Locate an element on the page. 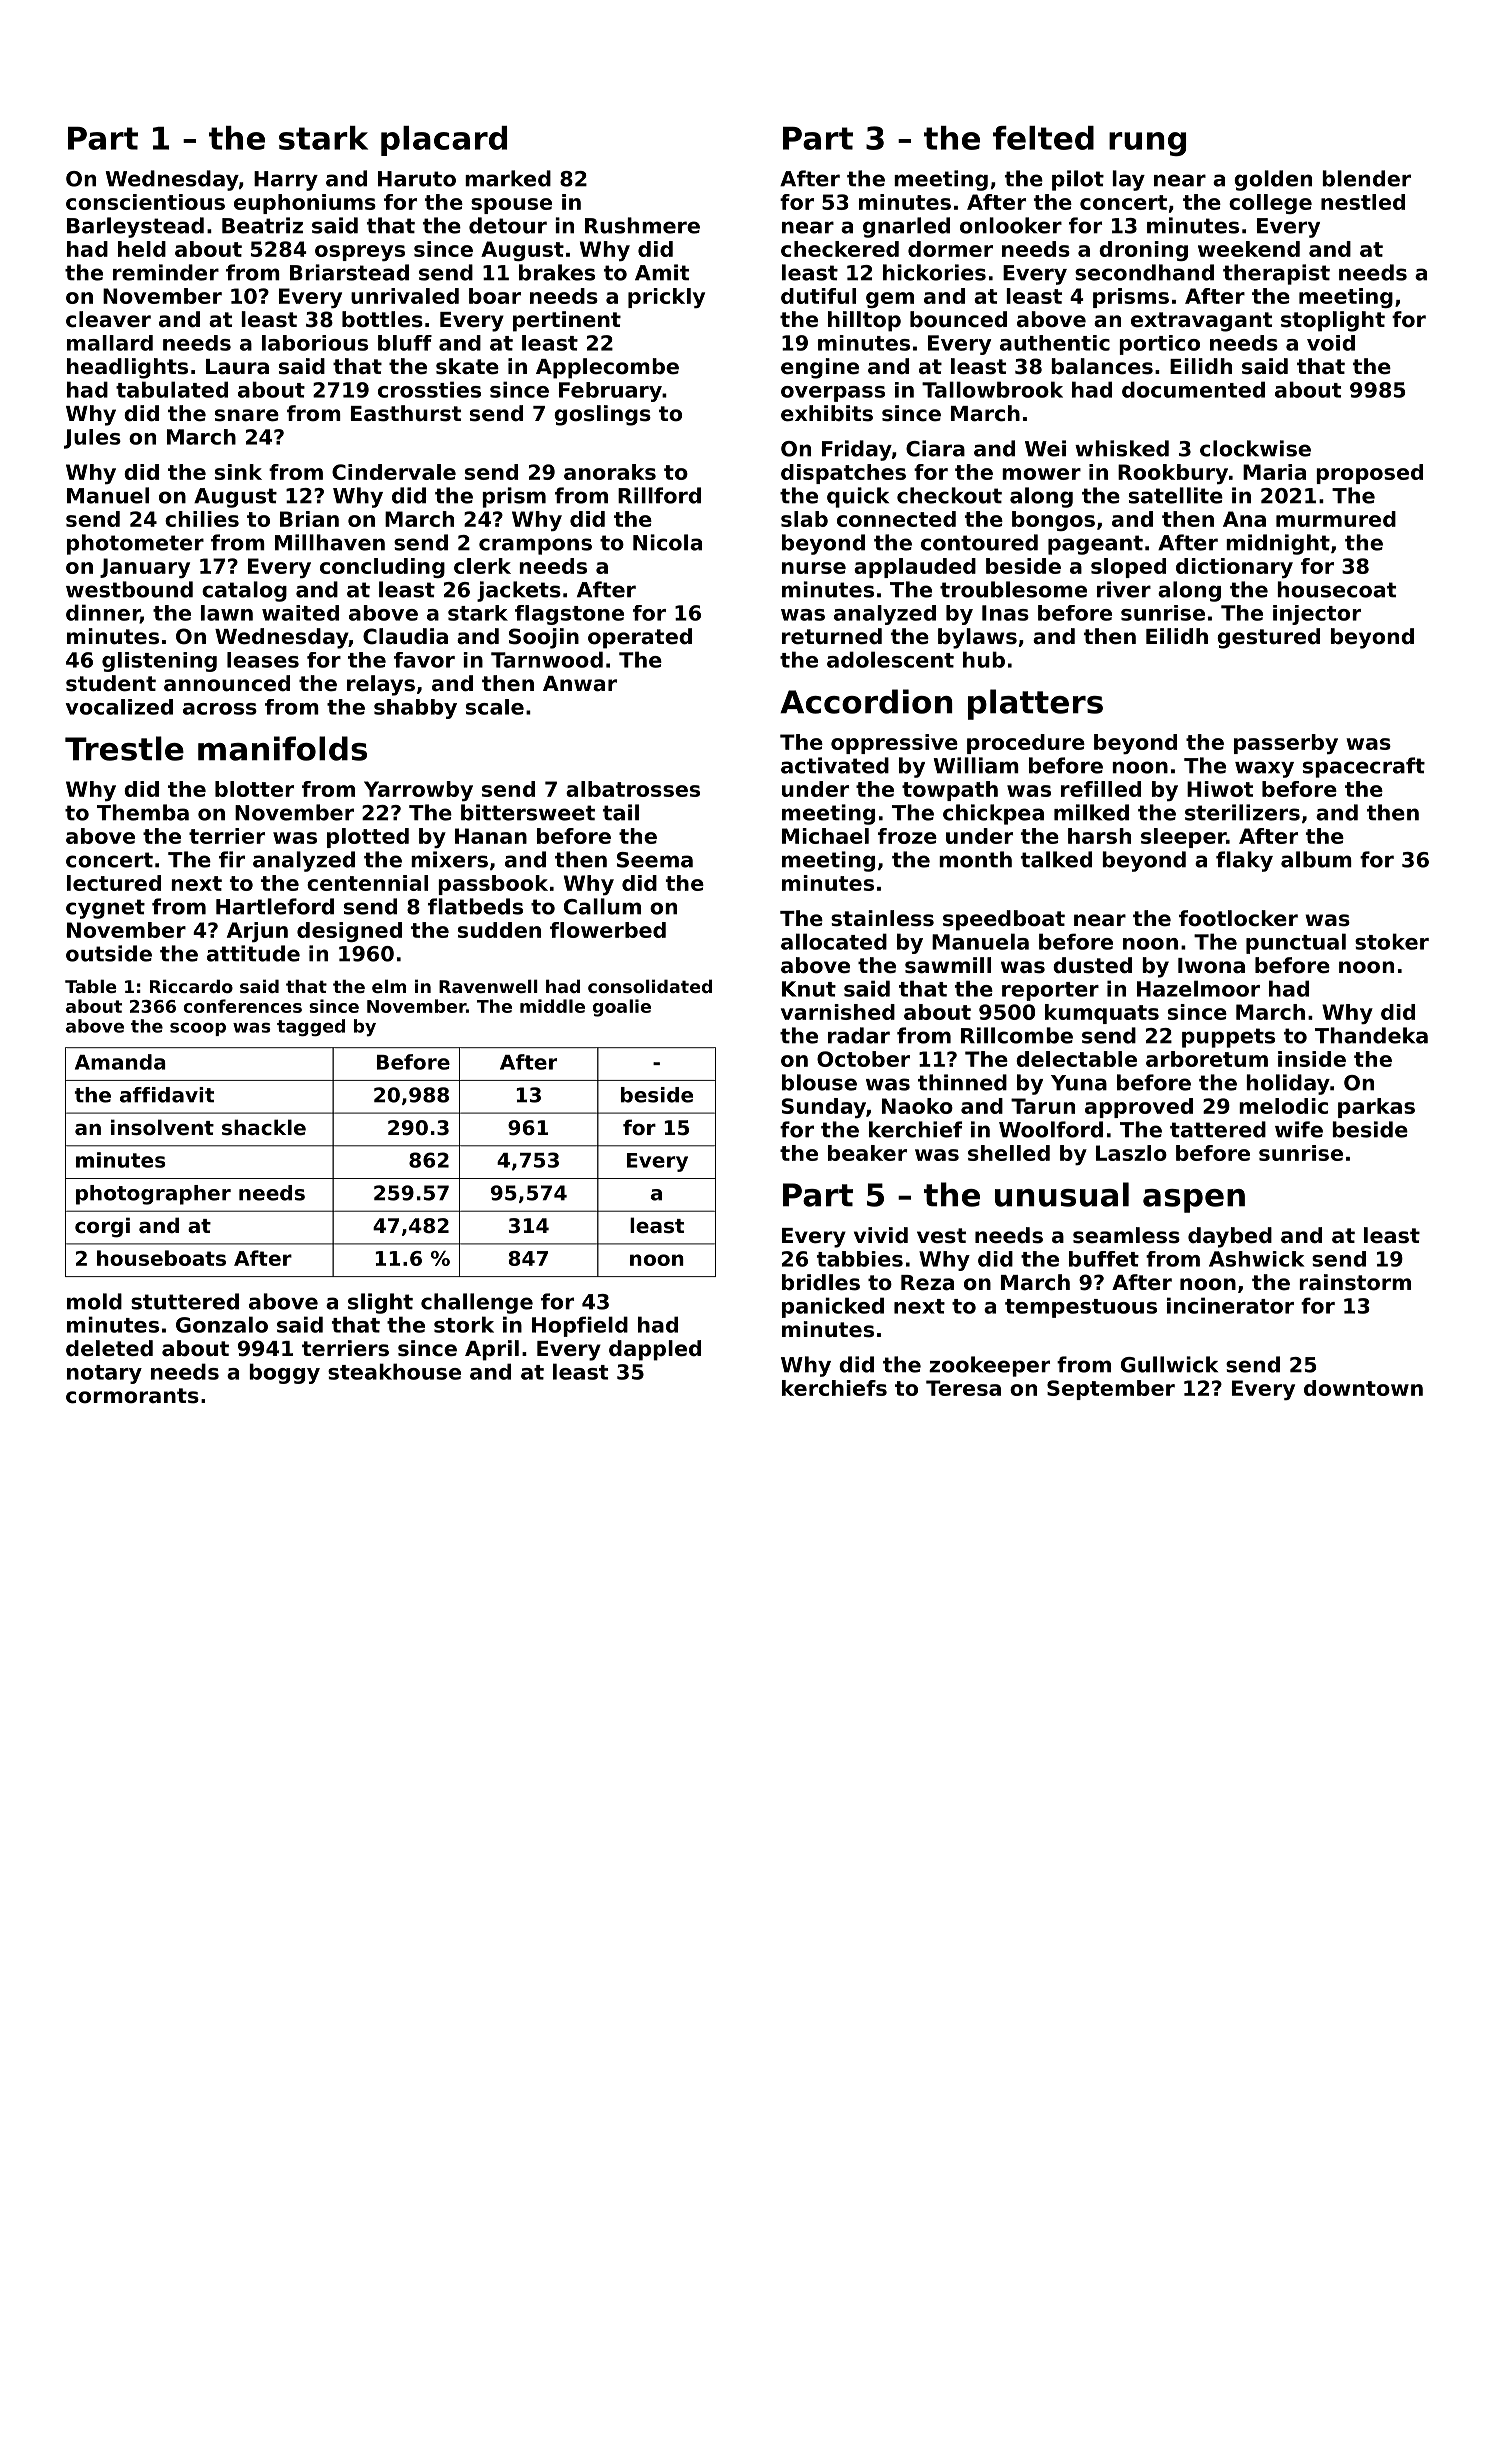 The image size is (1496, 2464). beaker is located at coordinates (867, 1153).
